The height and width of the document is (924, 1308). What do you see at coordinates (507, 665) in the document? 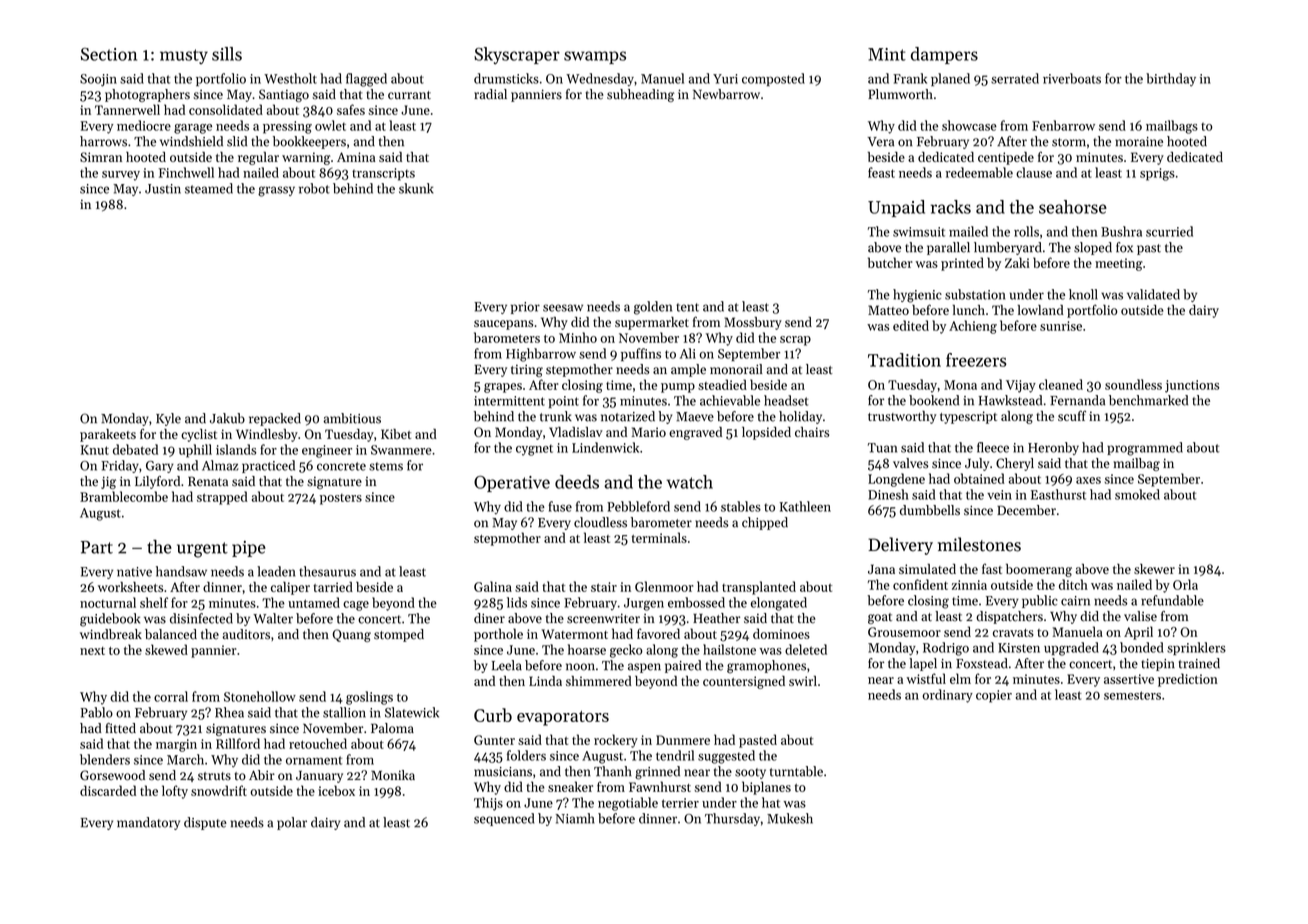
I see `Leela` at bounding box center [507, 665].
